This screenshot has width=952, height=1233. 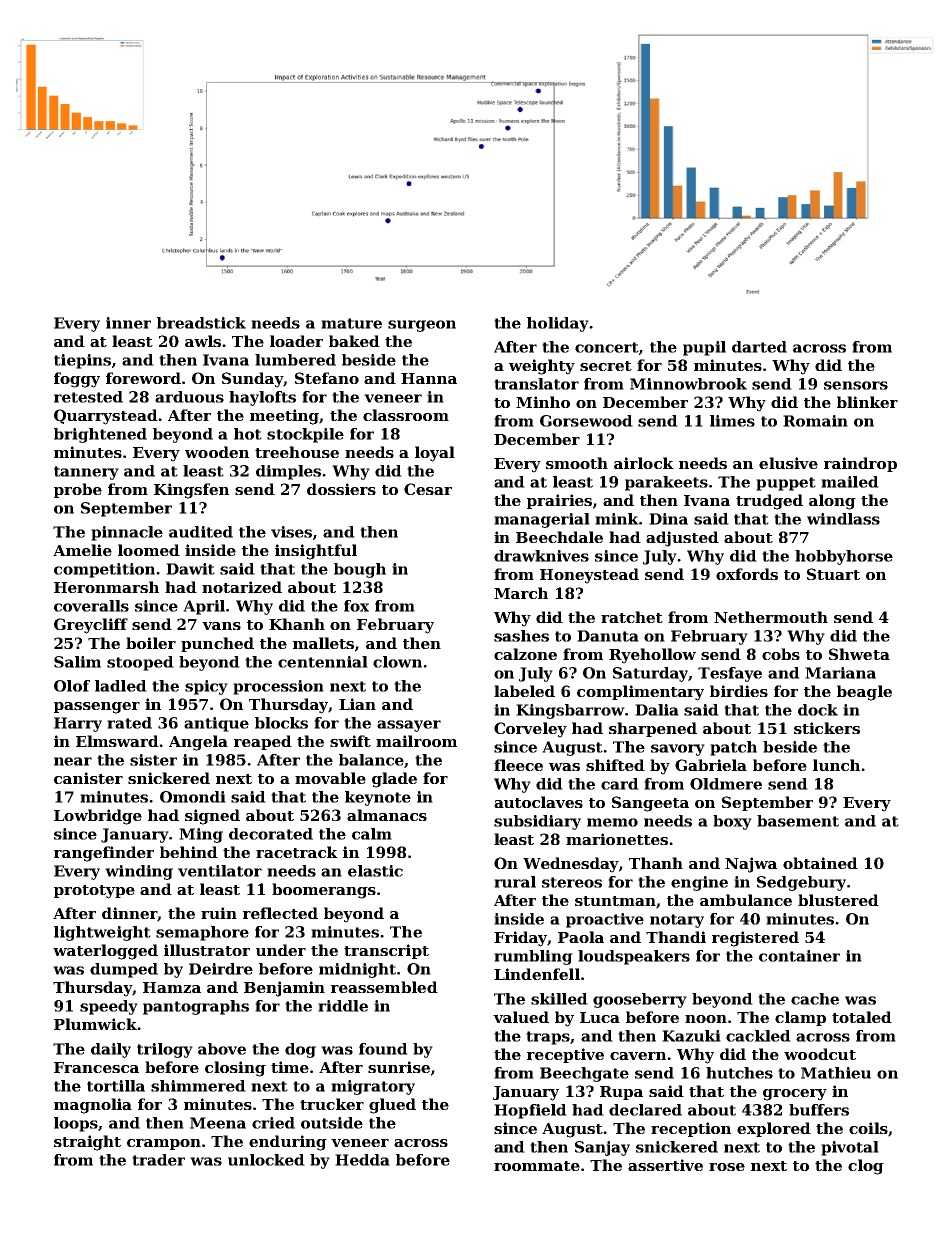 What do you see at coordinates (704, 348) in the screenshot?
I see `pupil` at bounding box center [704, 348].
